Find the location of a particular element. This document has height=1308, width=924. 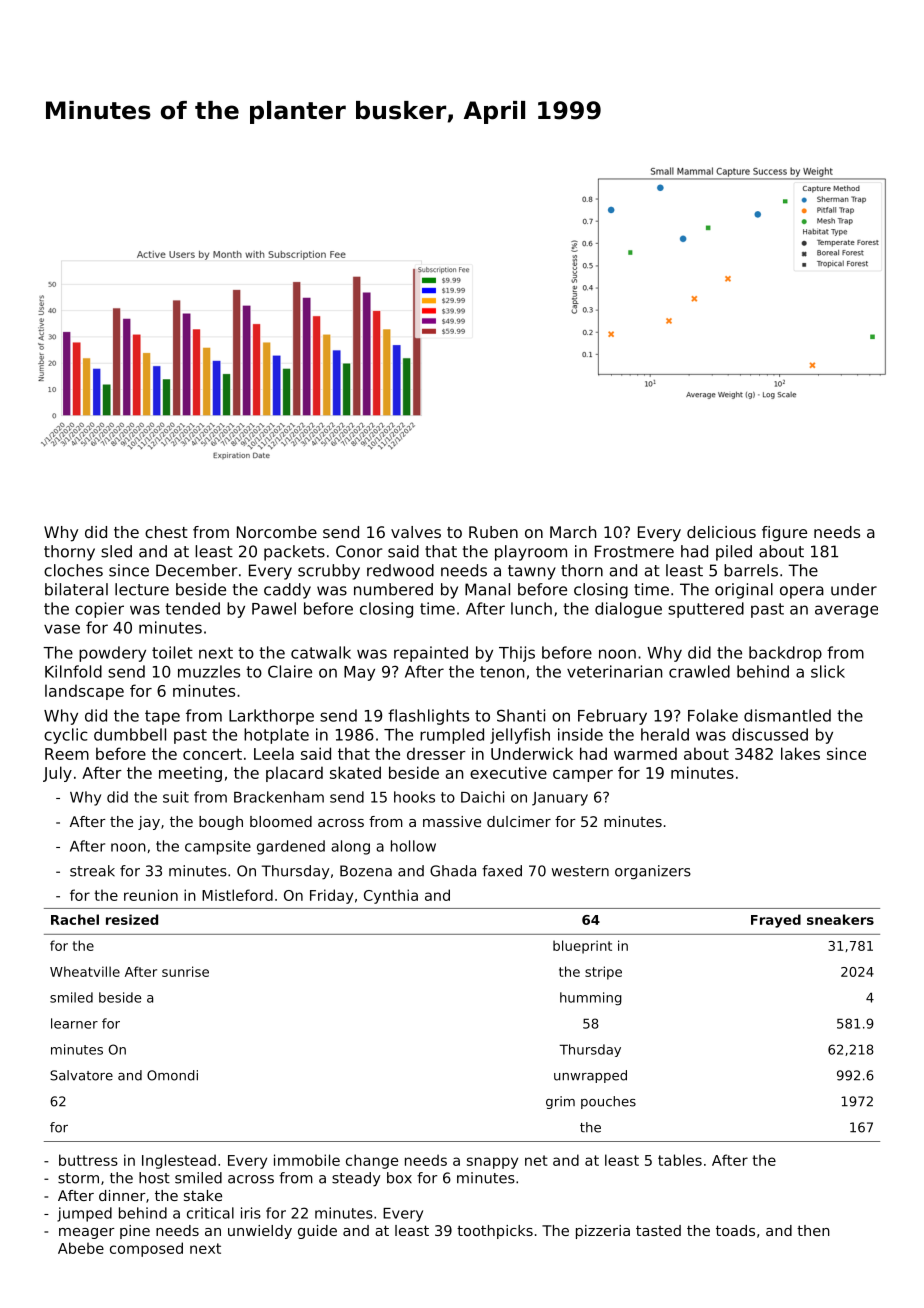

tended is located at coordinates (192, 608).
